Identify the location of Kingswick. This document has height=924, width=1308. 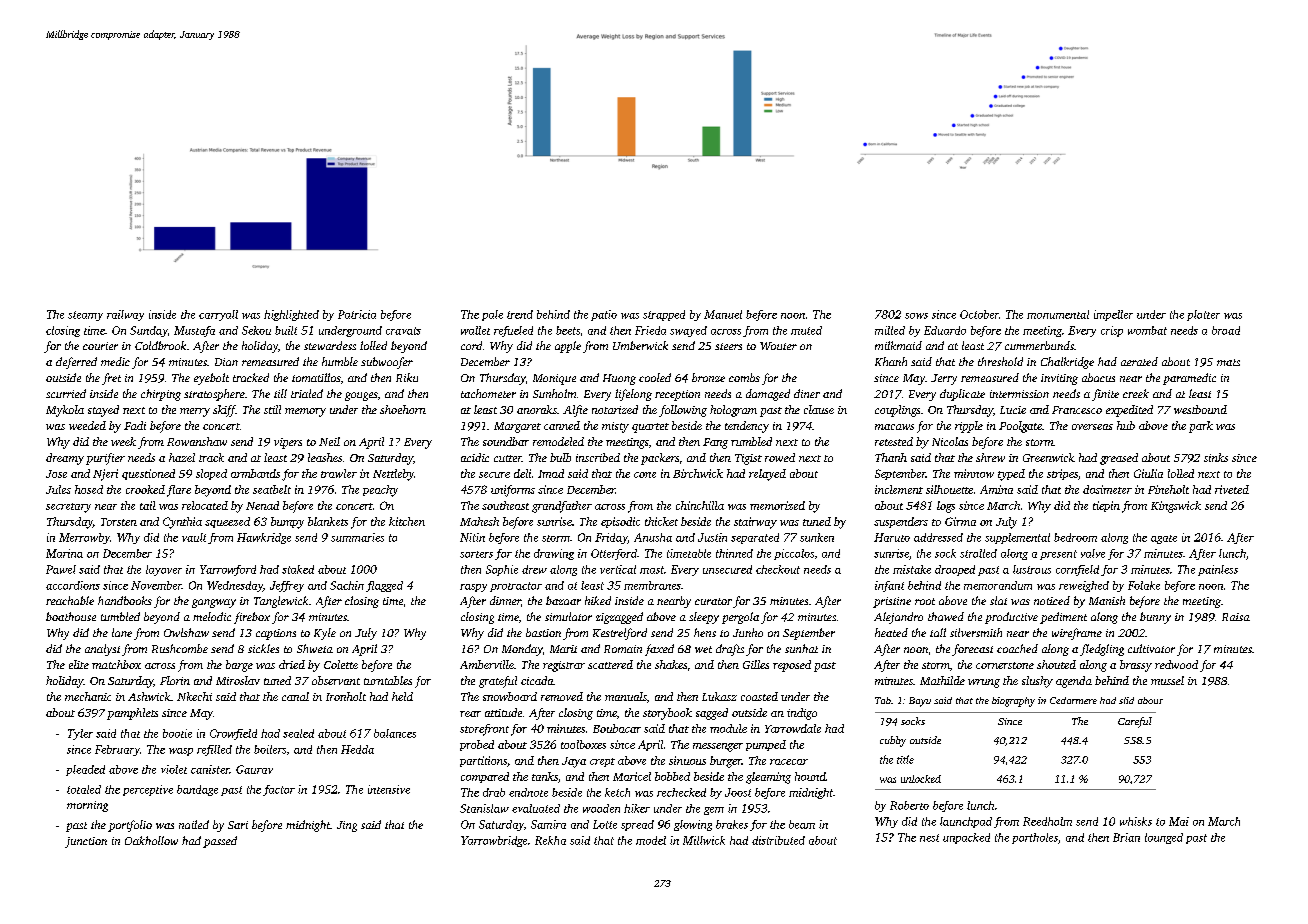
(1176, 507).
